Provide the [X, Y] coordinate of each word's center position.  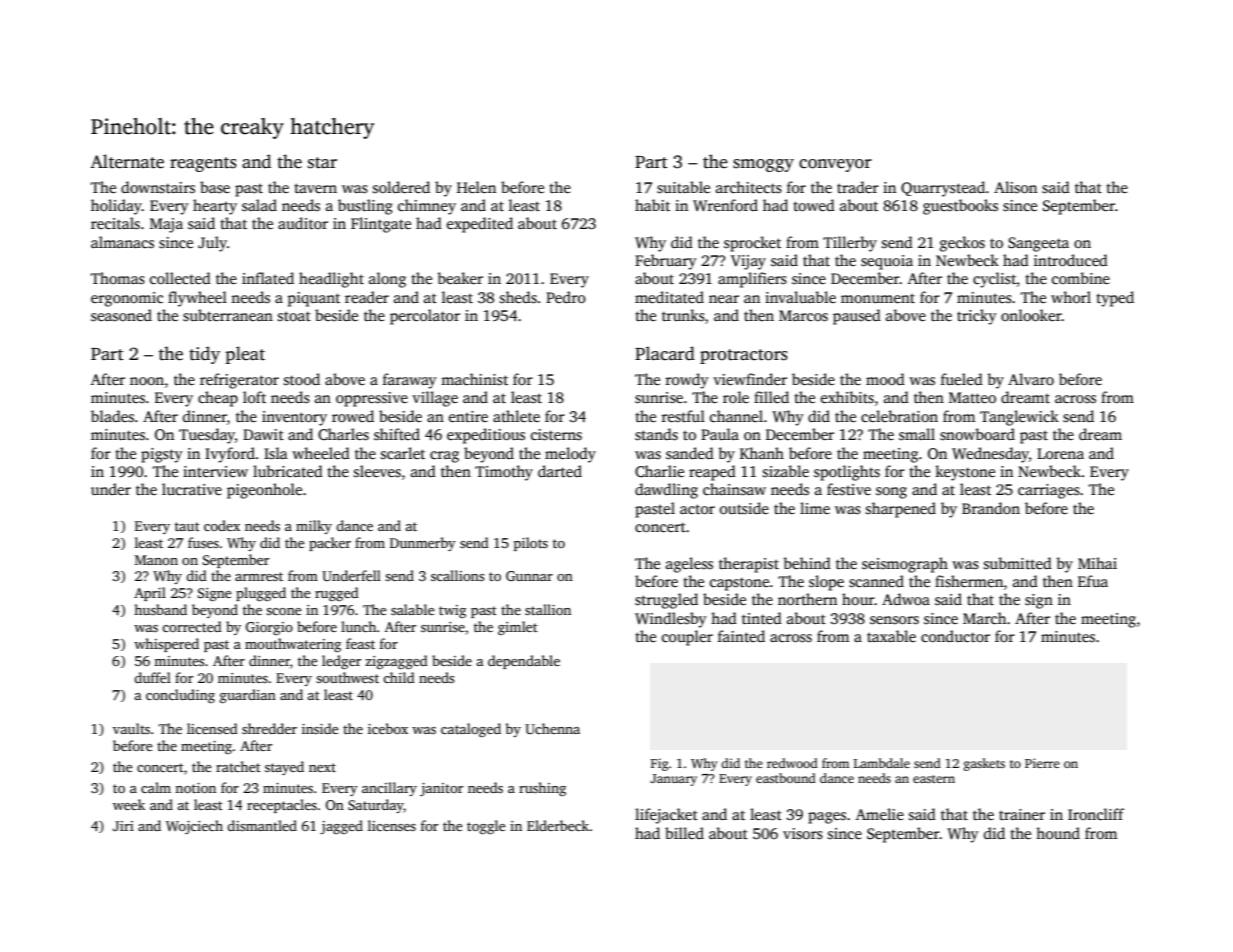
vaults [131, 728]
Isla [276, 453]
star [322, 163]
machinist [474, 379]
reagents [203, 164]
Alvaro [1031, 379]
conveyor [835, 165]
